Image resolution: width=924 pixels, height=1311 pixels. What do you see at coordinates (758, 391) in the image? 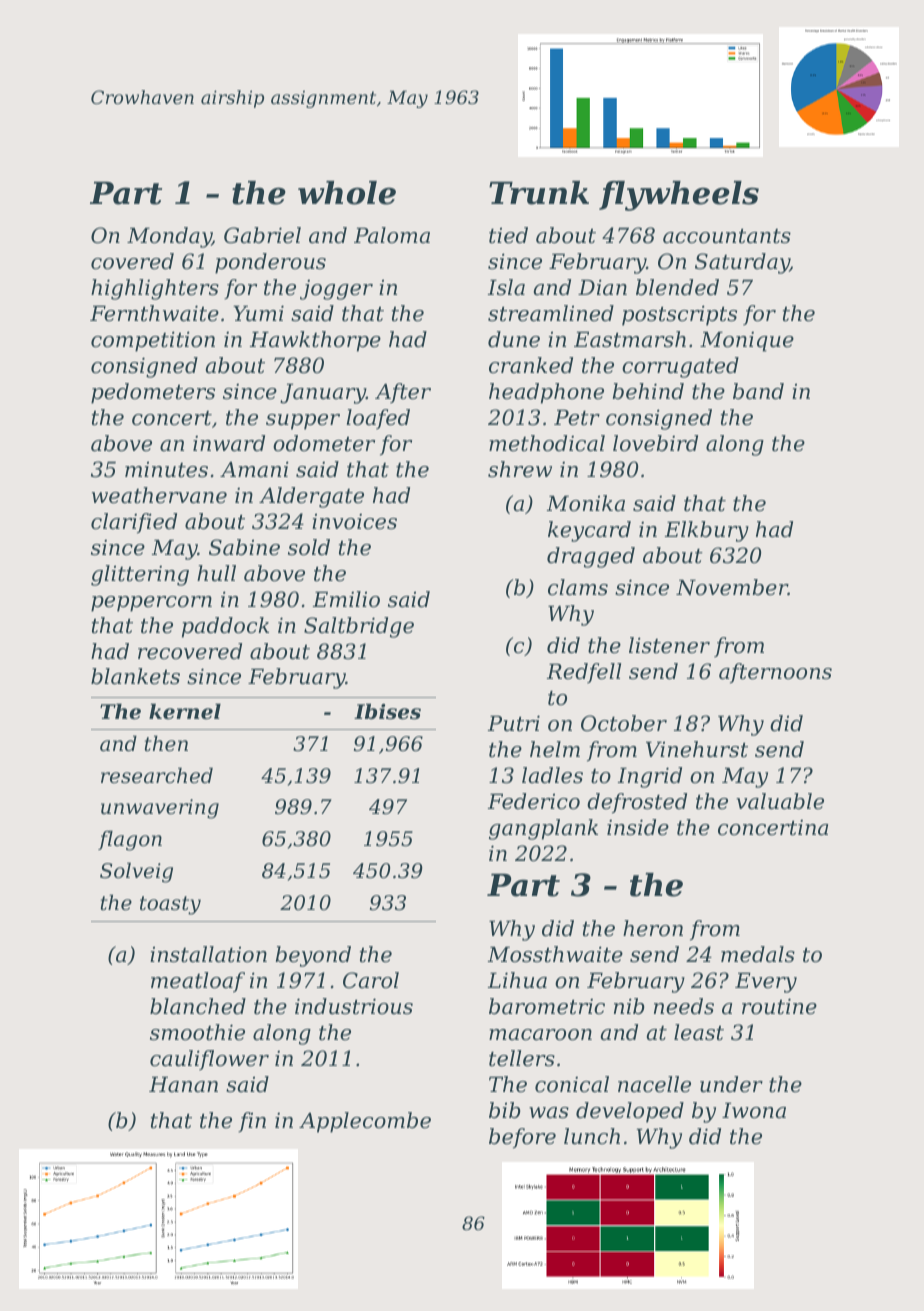
I see `band` at bounding box center [758, 391].
